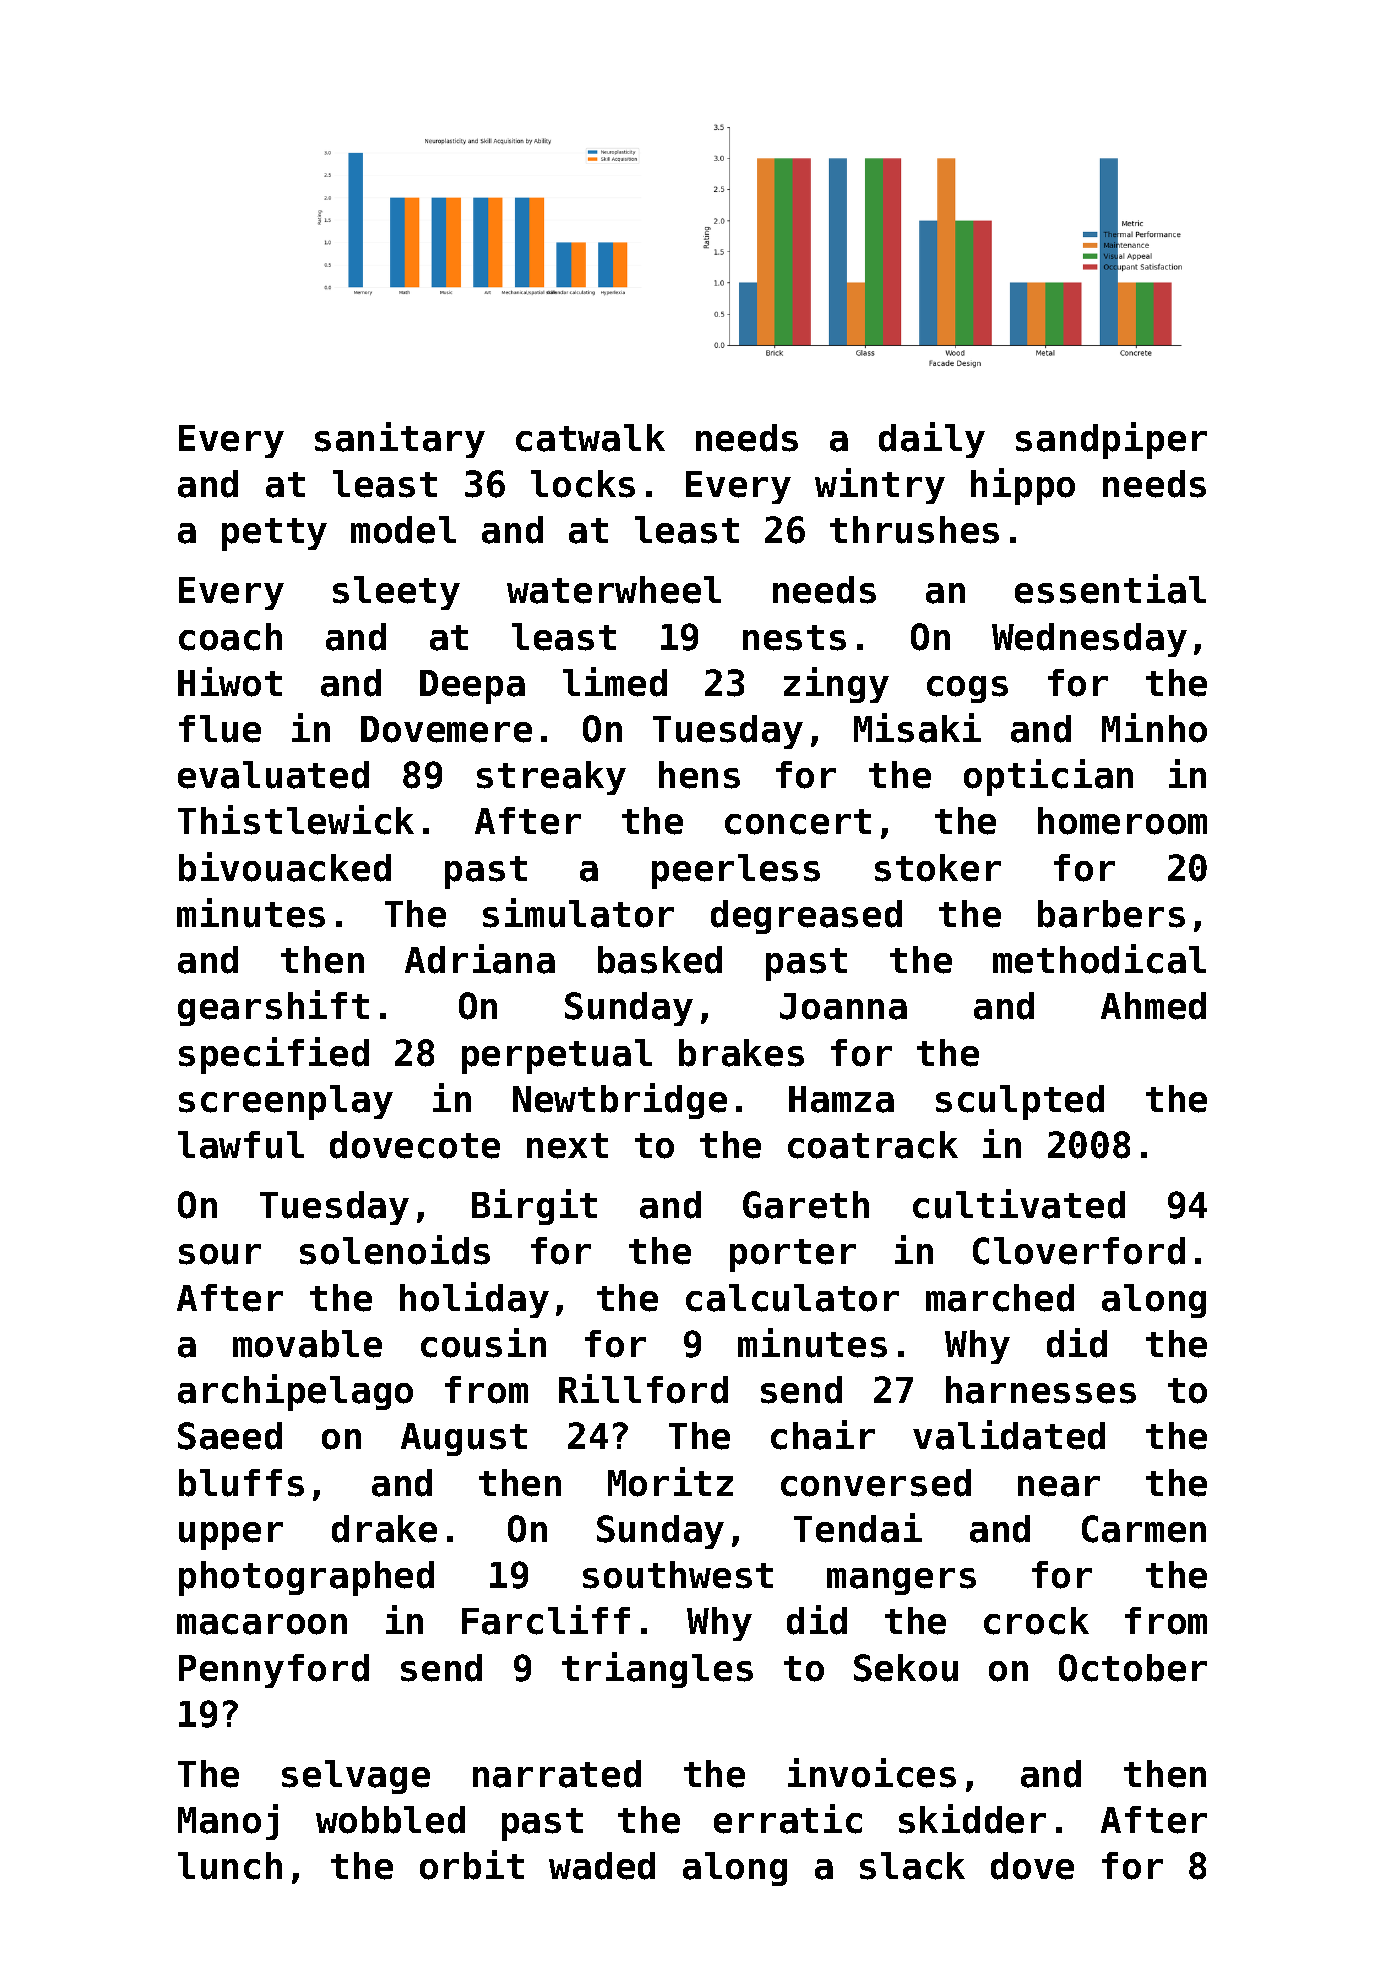 The height and width of the screenshot is (1969, 1386). What do you see at coordinates (557, 1056) in the screenshot?
I see `perpetual` at bounding box center [557, 1056].
